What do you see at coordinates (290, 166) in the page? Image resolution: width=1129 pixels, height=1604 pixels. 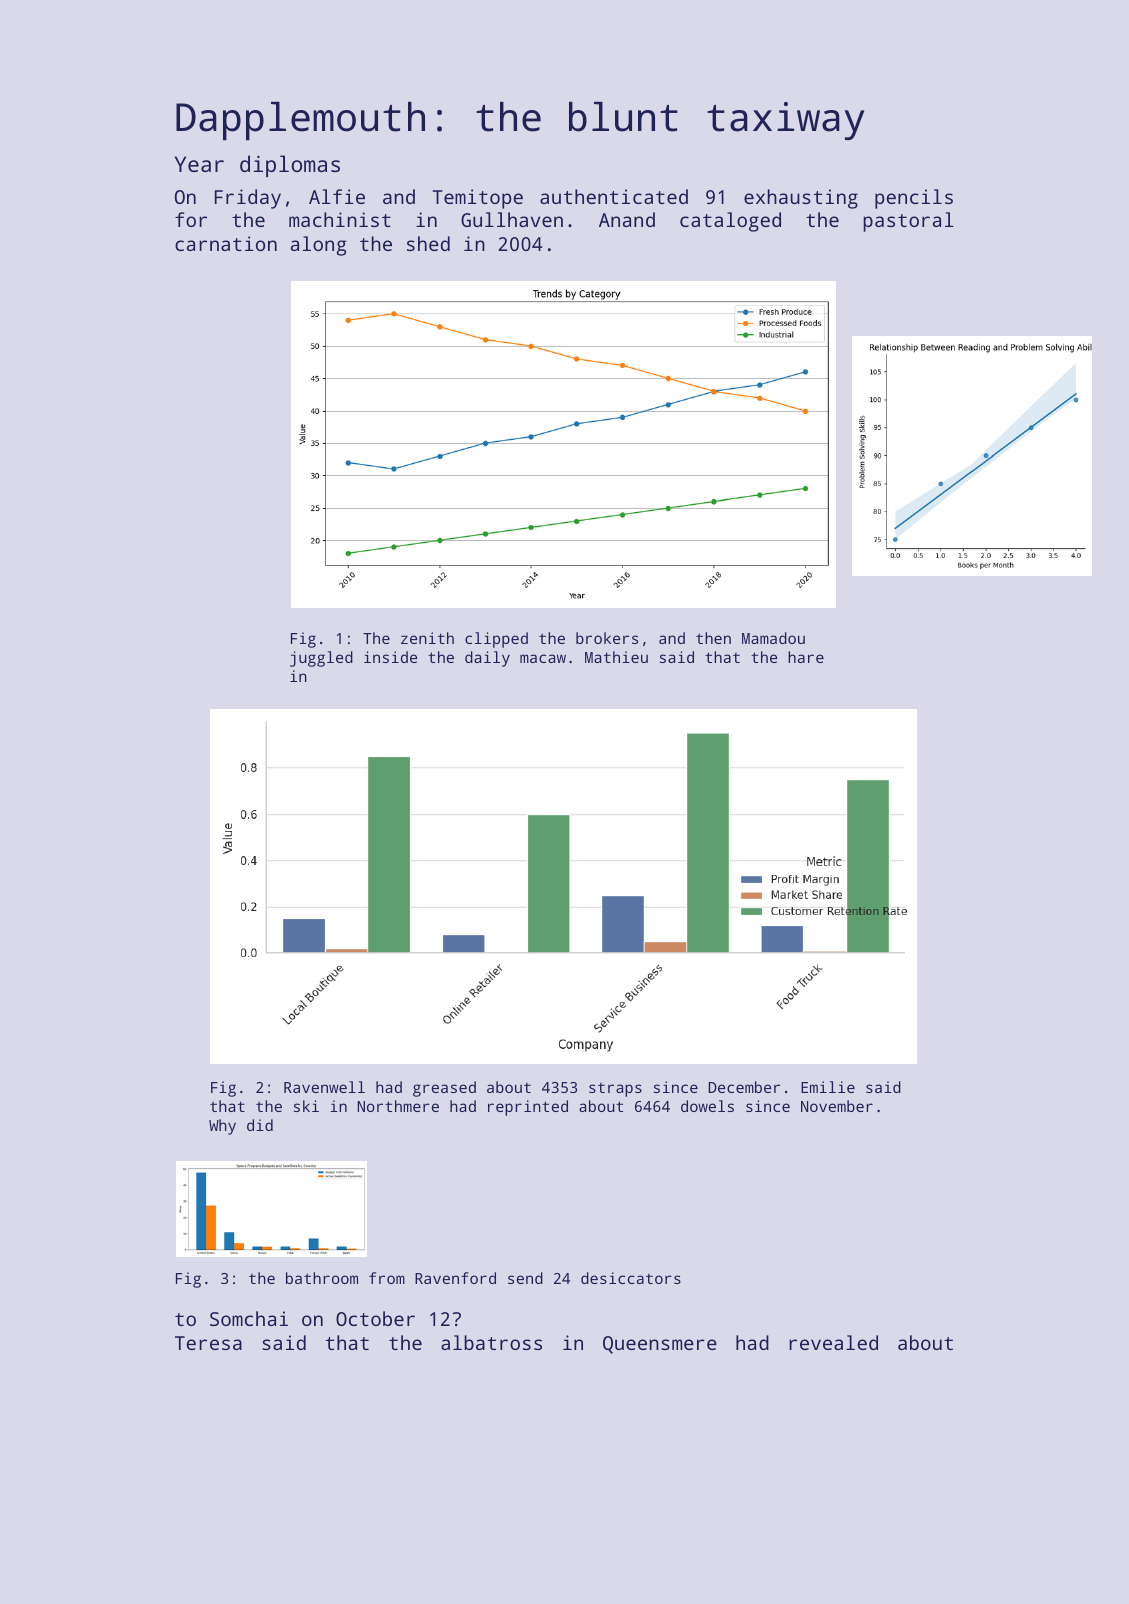 I see `diplomas` at bounding box center [290, 166].
